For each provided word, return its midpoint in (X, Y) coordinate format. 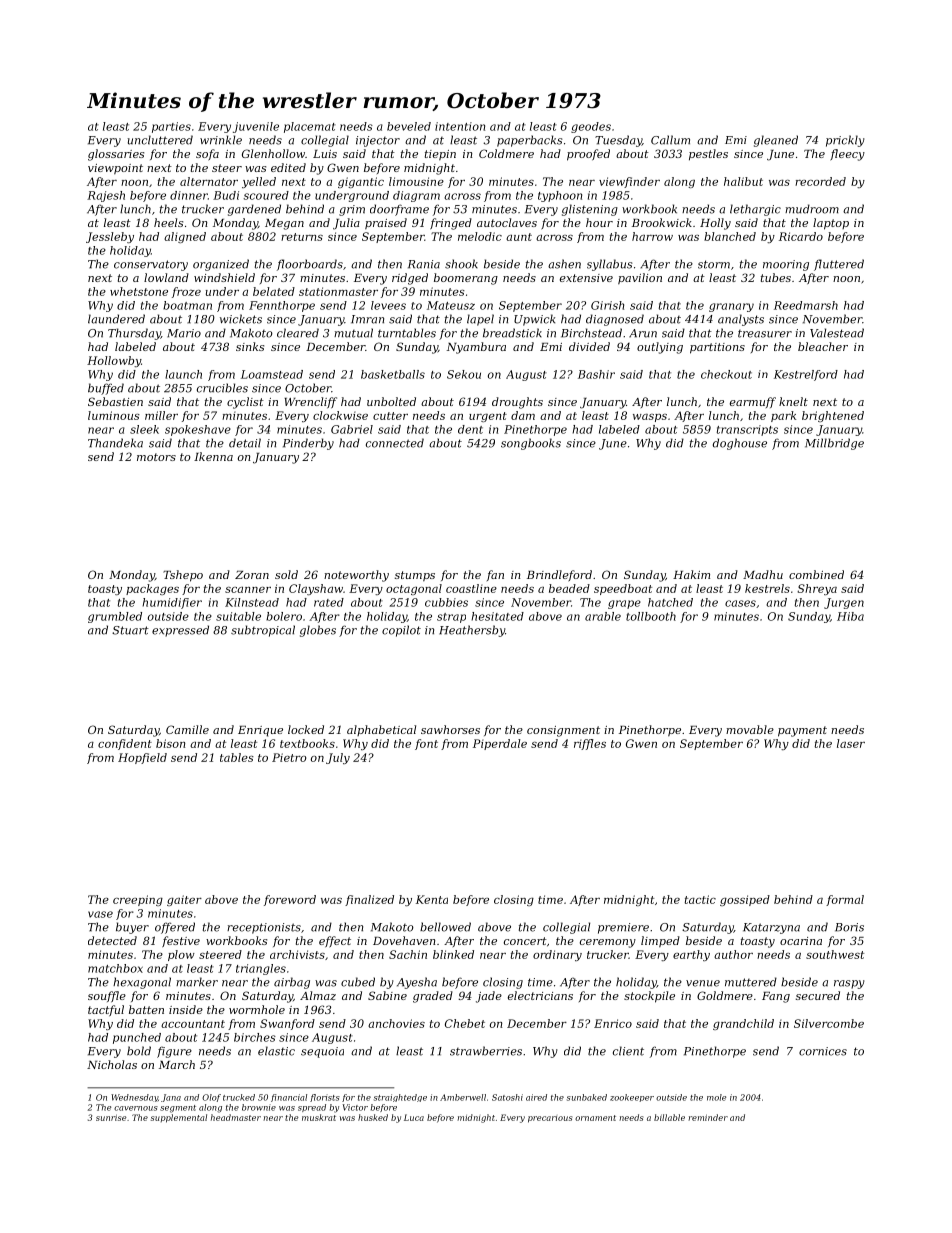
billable (669, 1117)
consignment (563, 731)
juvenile (256, 127)
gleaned (776, 141)
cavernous (136, 1108)
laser (851, 743)
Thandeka (115, 443)
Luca (414, 1117)
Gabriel (352, 429)
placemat (310, 127)
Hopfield (142, 758)
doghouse (740, 444)
